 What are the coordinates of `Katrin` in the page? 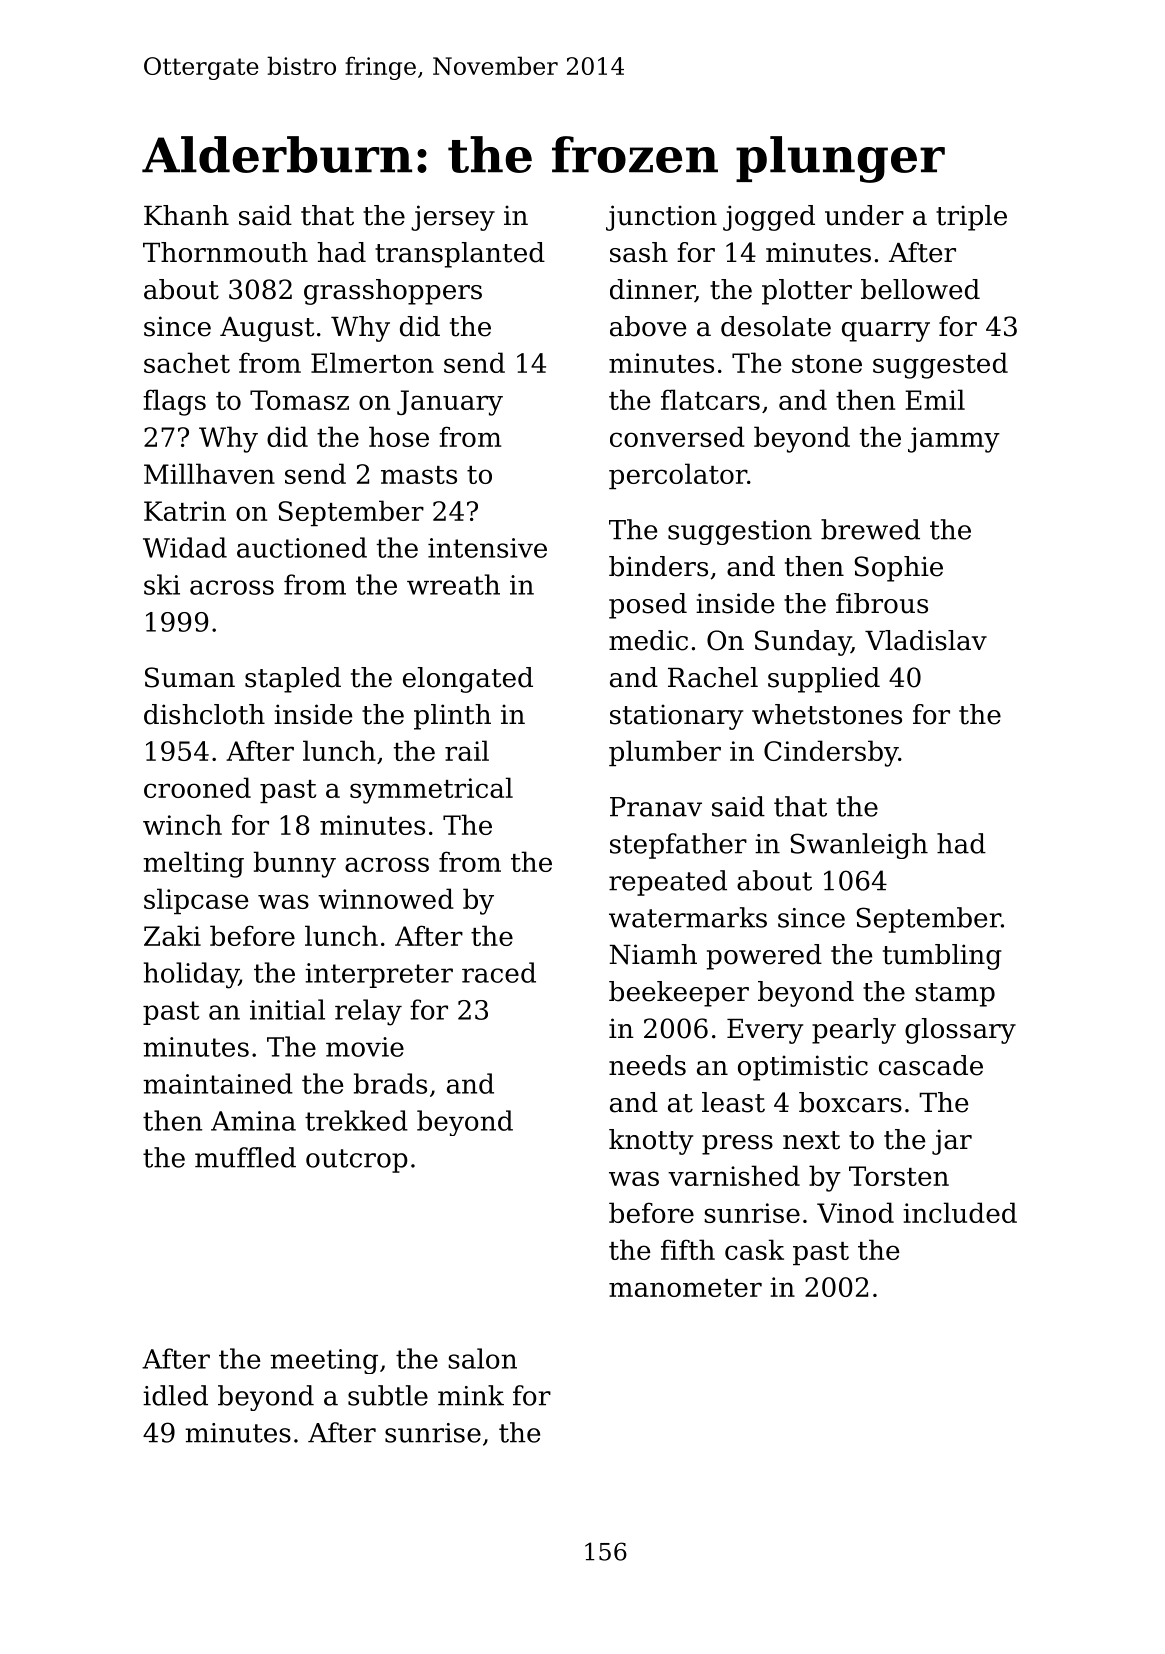 It's located at (185, 511).
